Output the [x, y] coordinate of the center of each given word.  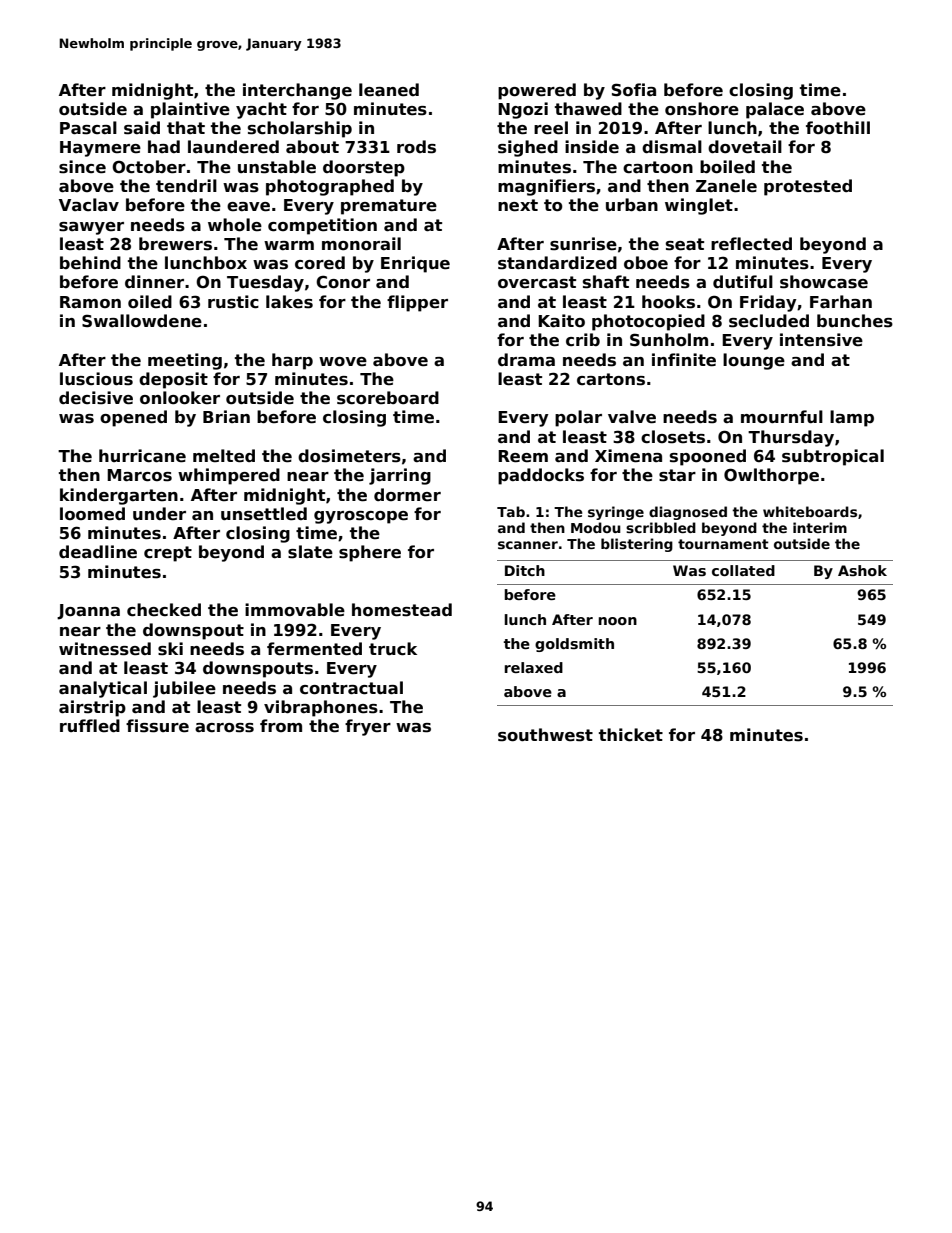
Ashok [862, 570]
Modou [596, 527]
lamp [852, 418]
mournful [782, 417]
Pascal [88, 128]
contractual [351, 688]
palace [775, 110]
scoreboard [388, 398]
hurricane [142, 456]
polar [578, 418]
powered [537, 91]
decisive [96, 398]
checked [164, 610]
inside [592, 147]
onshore [702, 109]
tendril [186, 186]
